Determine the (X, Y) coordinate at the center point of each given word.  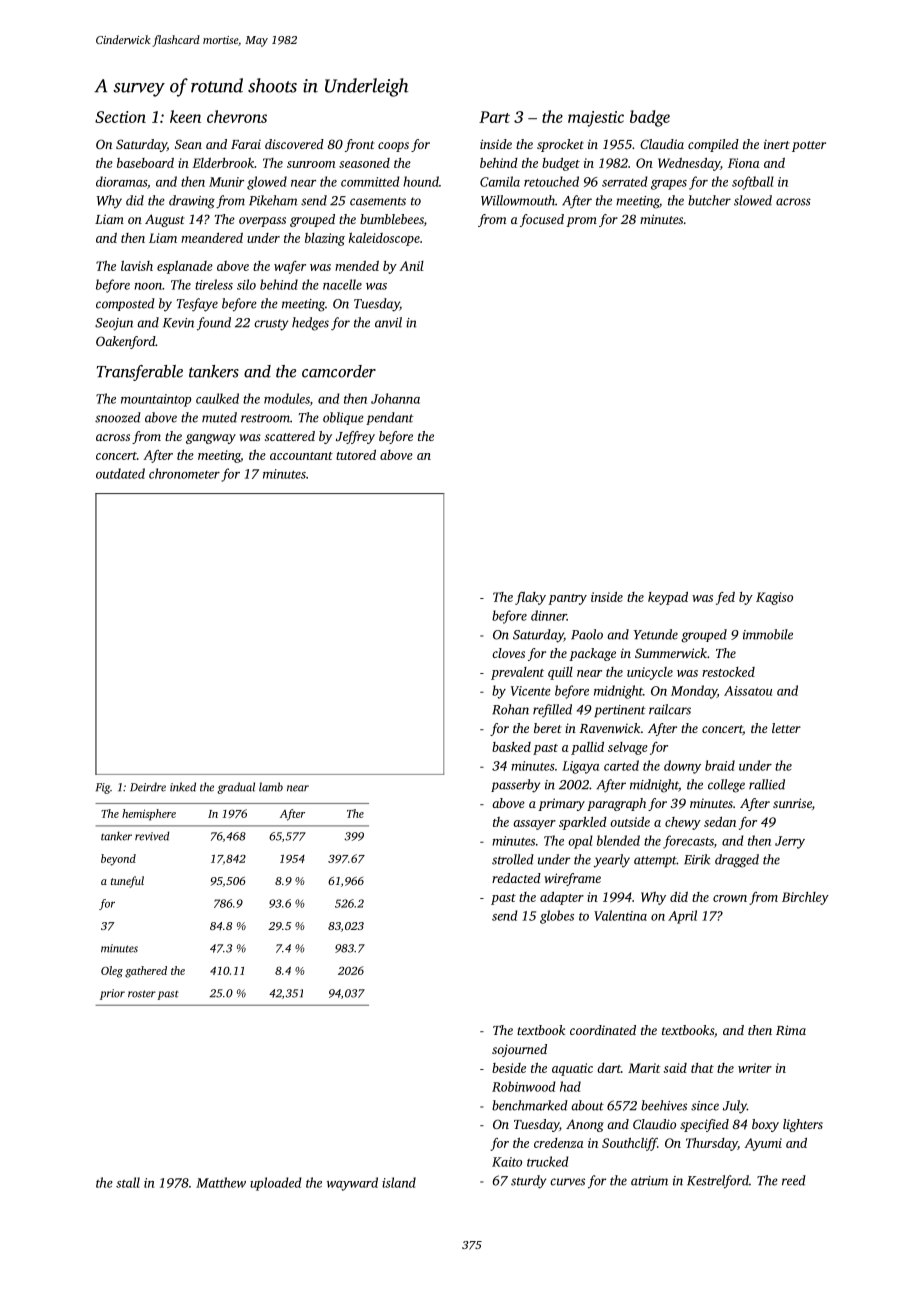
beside (509, 1068)
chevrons (237, 116)
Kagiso (774, 598)
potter (809, 146)
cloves (508, 653)
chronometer (184, 473)
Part (494, 117)
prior (112, 994)
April (682, 917)
